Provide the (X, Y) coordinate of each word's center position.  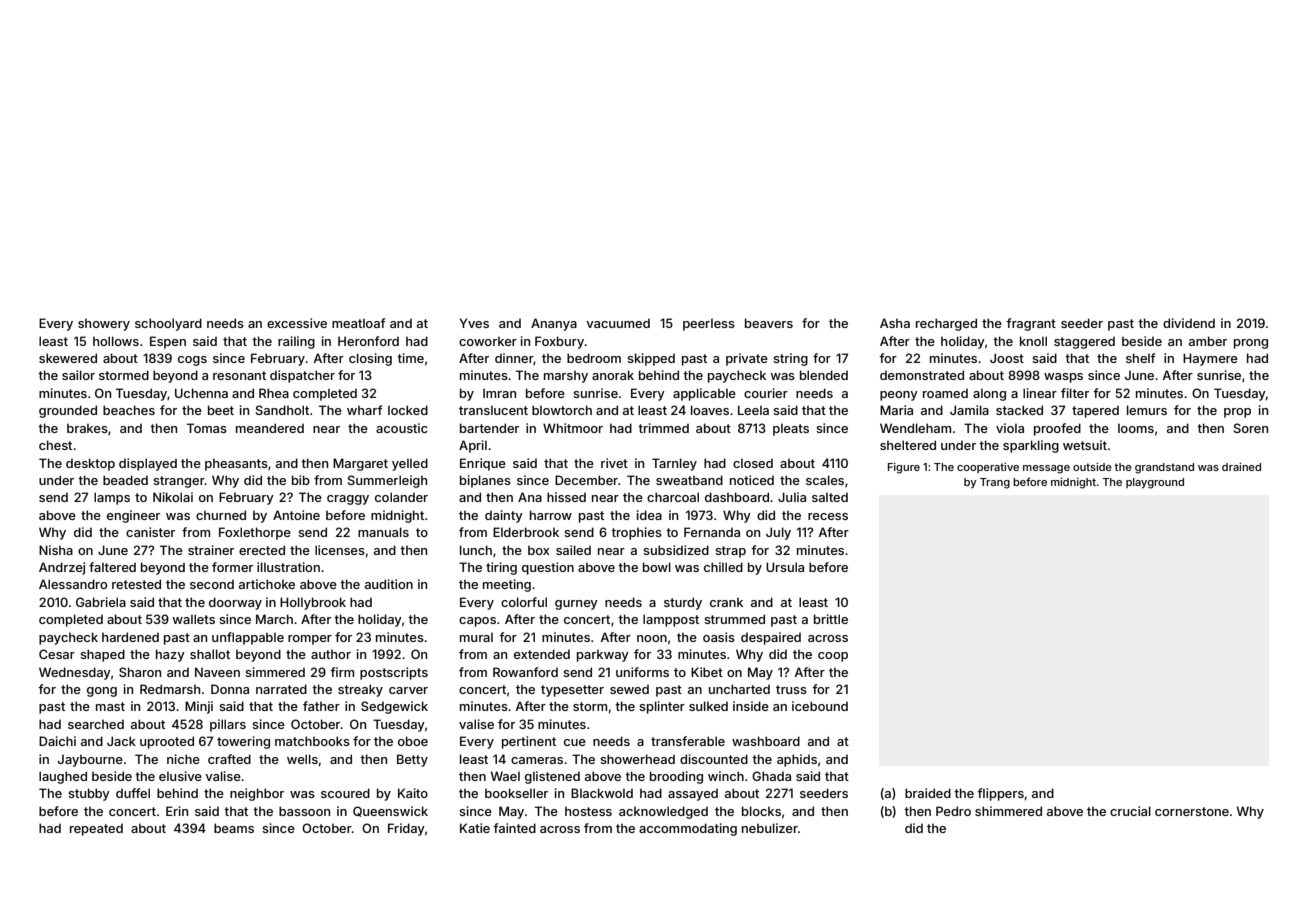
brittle (831, 619)
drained (1241, 467)
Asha (895, 323)
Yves (474, 323)
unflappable (248, 638)
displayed (148, 464)
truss (791, 689)
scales (825, 480)
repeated (96, 830)
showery (104, 325)
